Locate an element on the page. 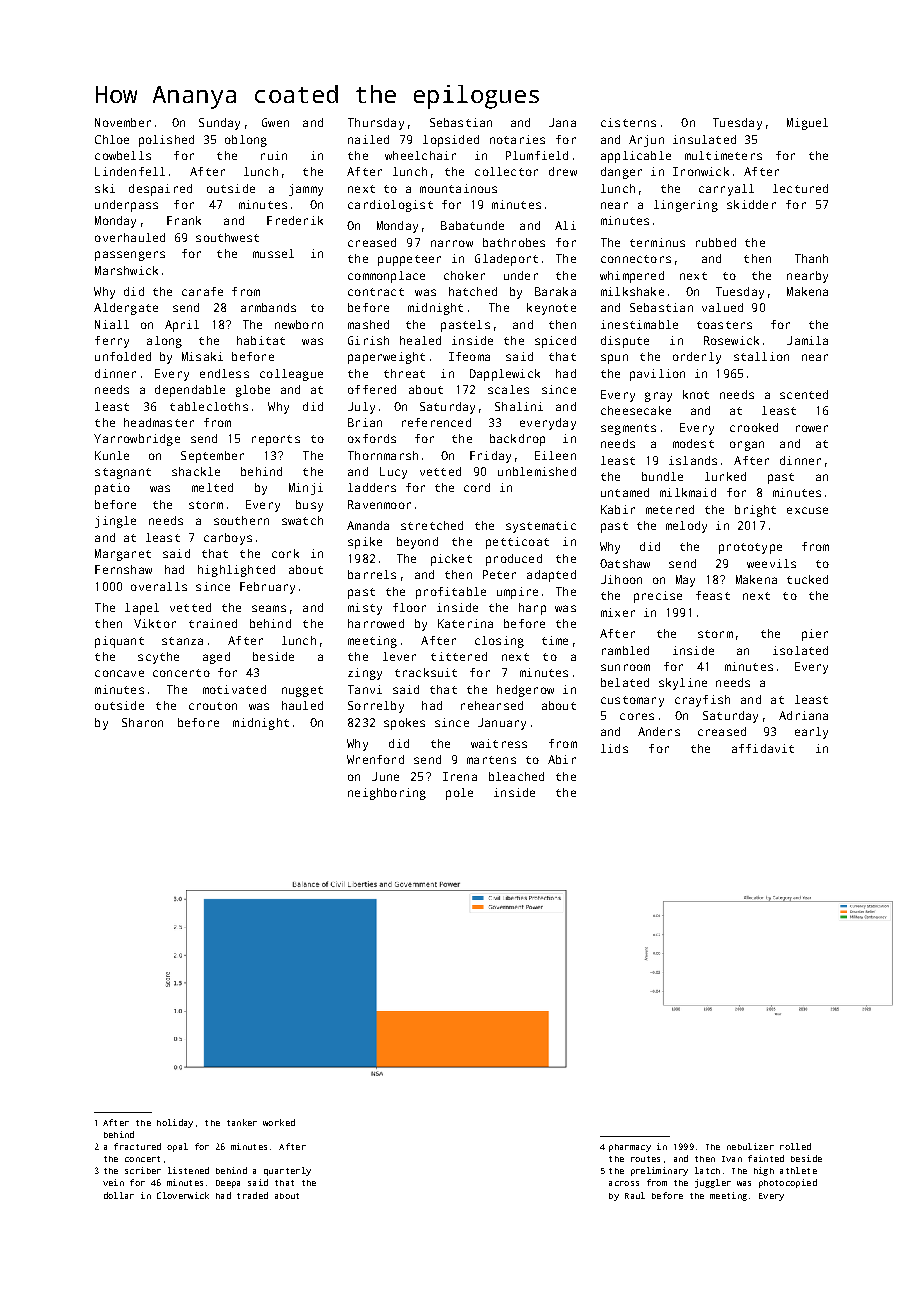  tanker is located at coordinates (242, 1122).
